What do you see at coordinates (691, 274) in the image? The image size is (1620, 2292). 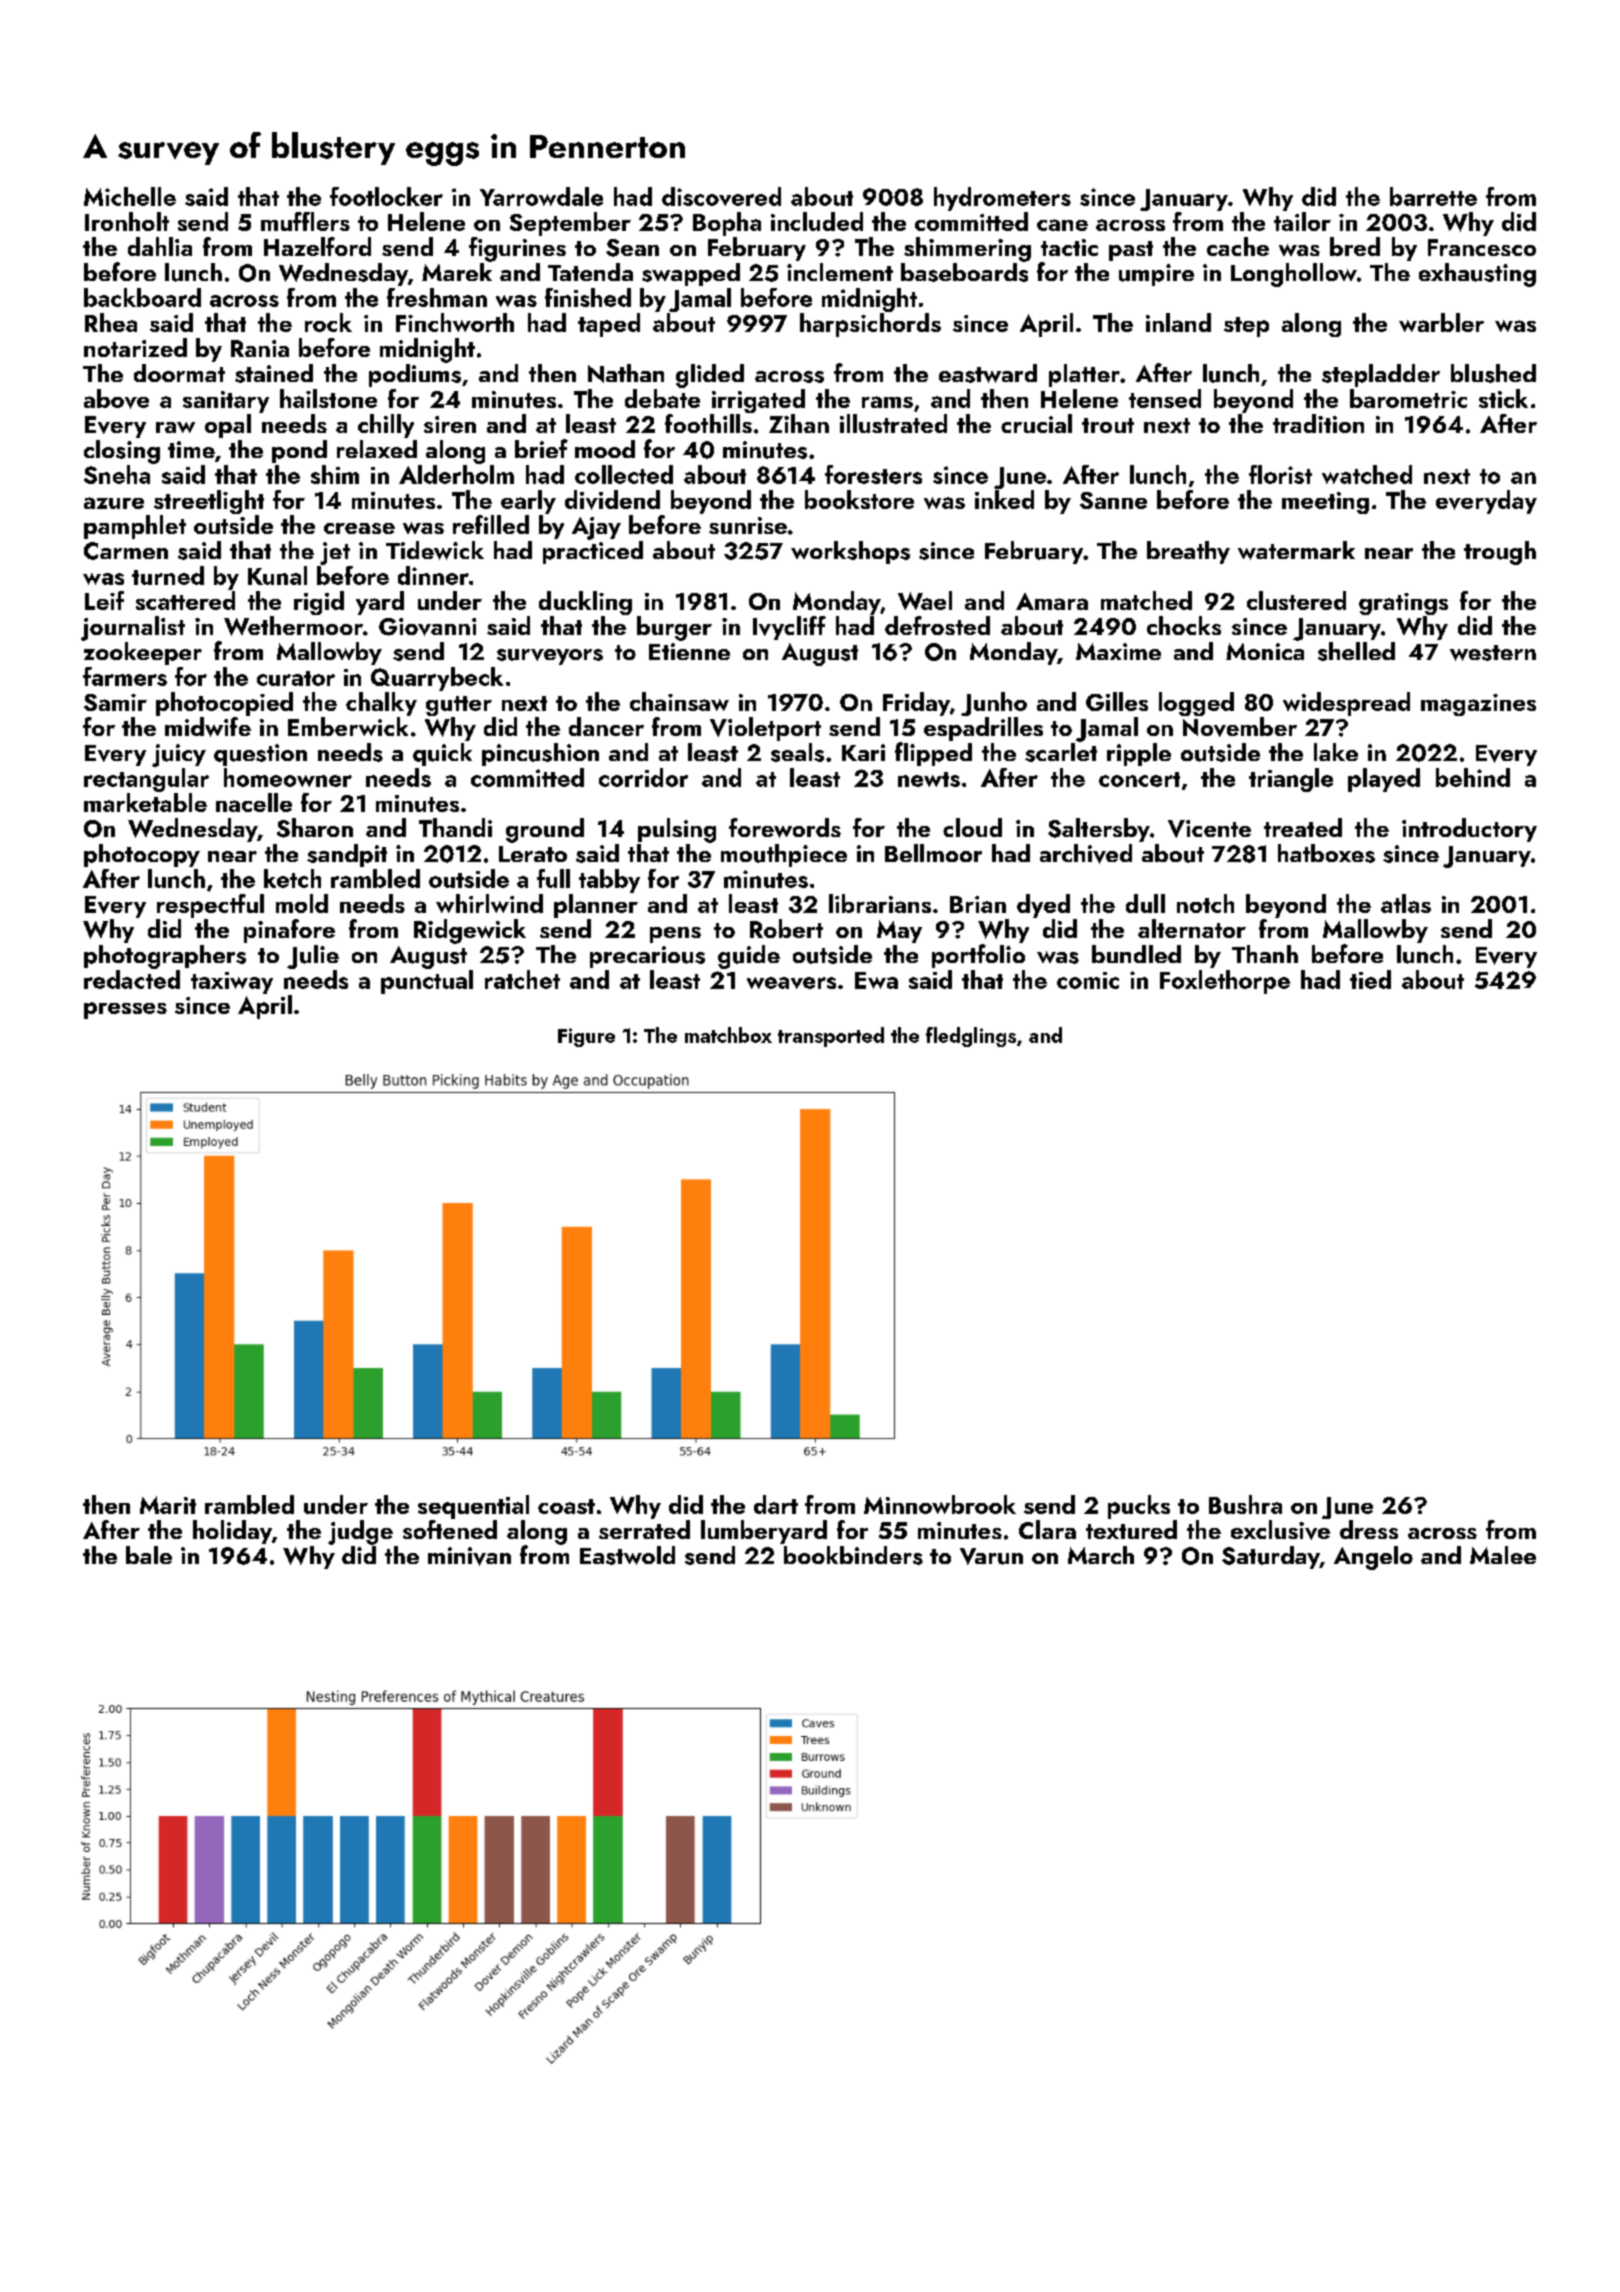 I see `swapped` at bounding box center [691, 274].
